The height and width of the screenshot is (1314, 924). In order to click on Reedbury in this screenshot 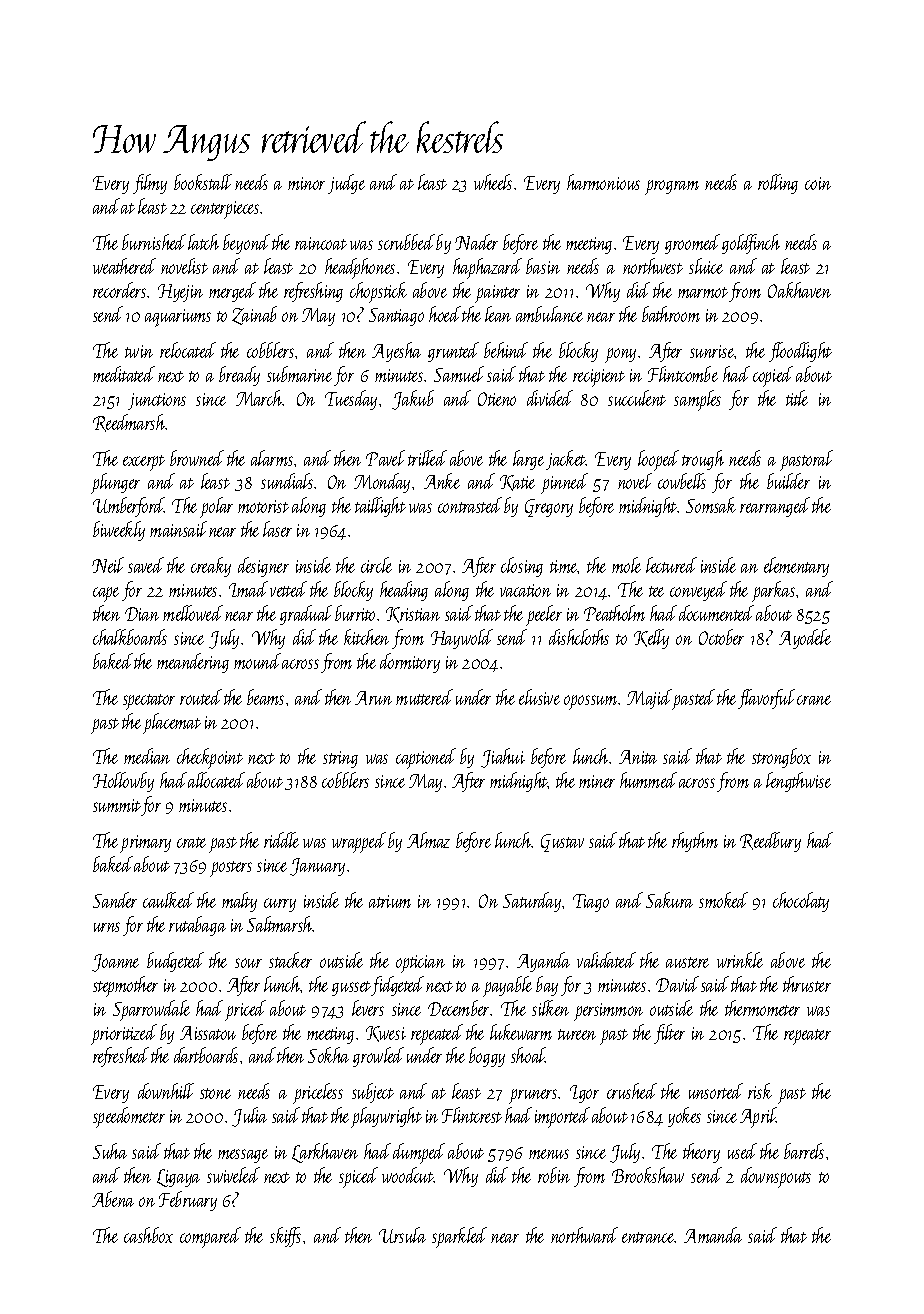, I will do `click(770, 842)`.
